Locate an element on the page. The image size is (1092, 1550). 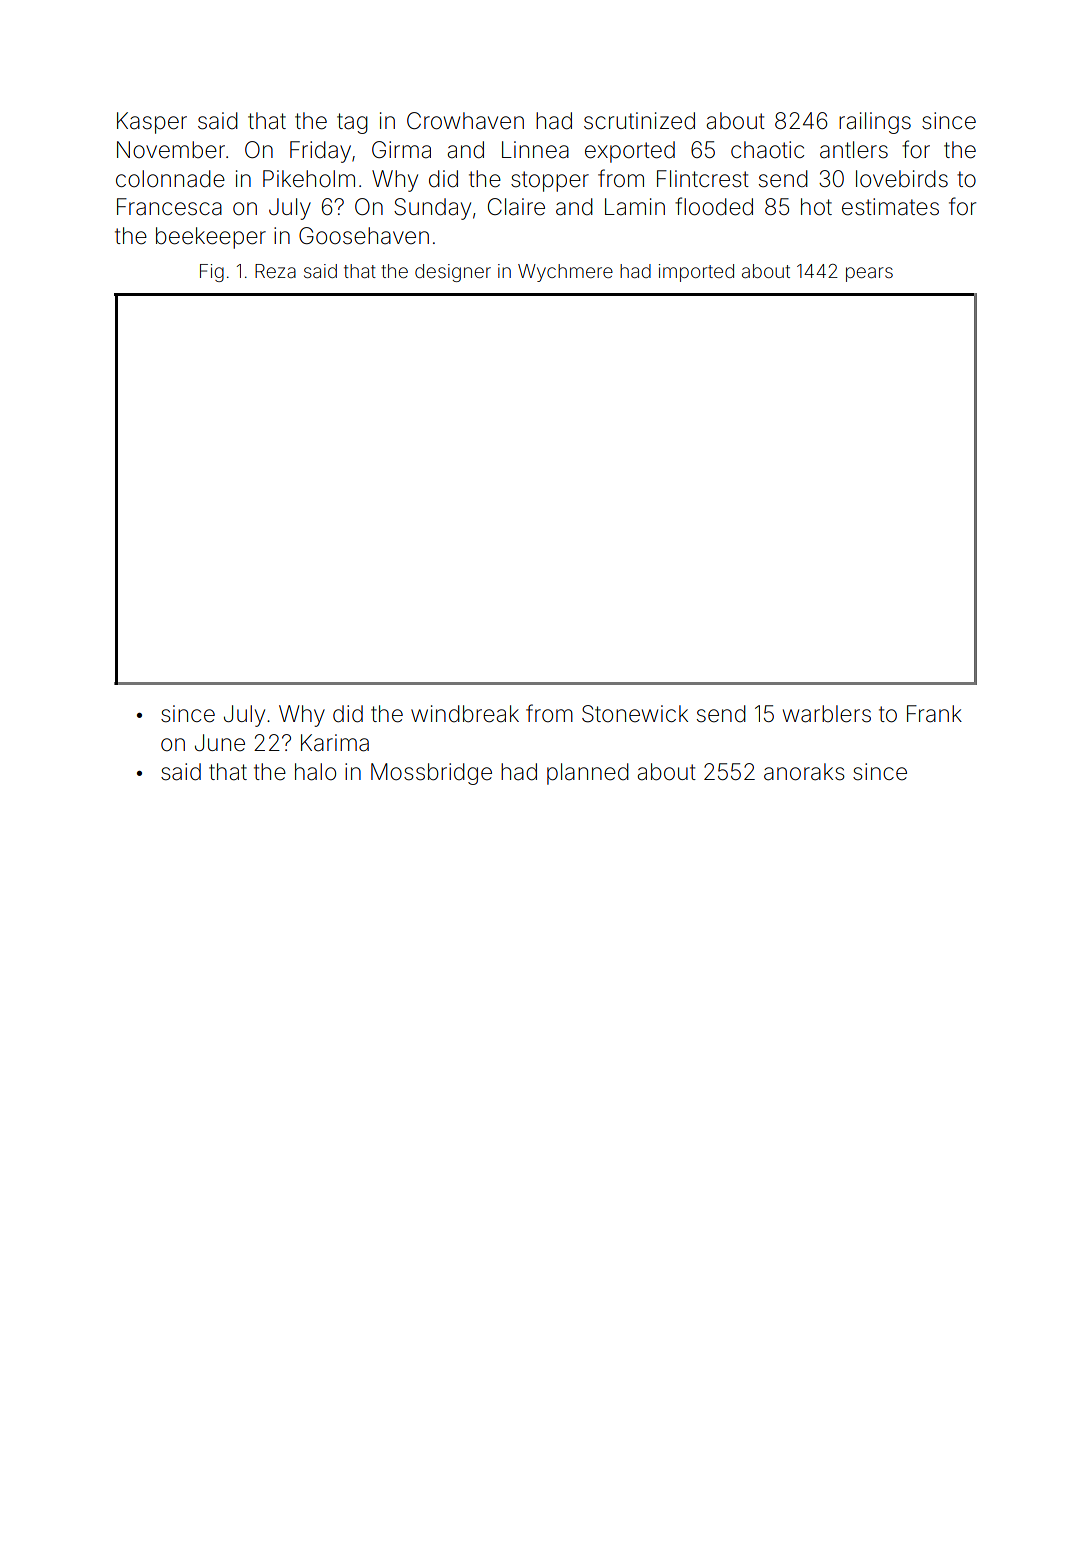
planned is located at coordinates (588, 774).
